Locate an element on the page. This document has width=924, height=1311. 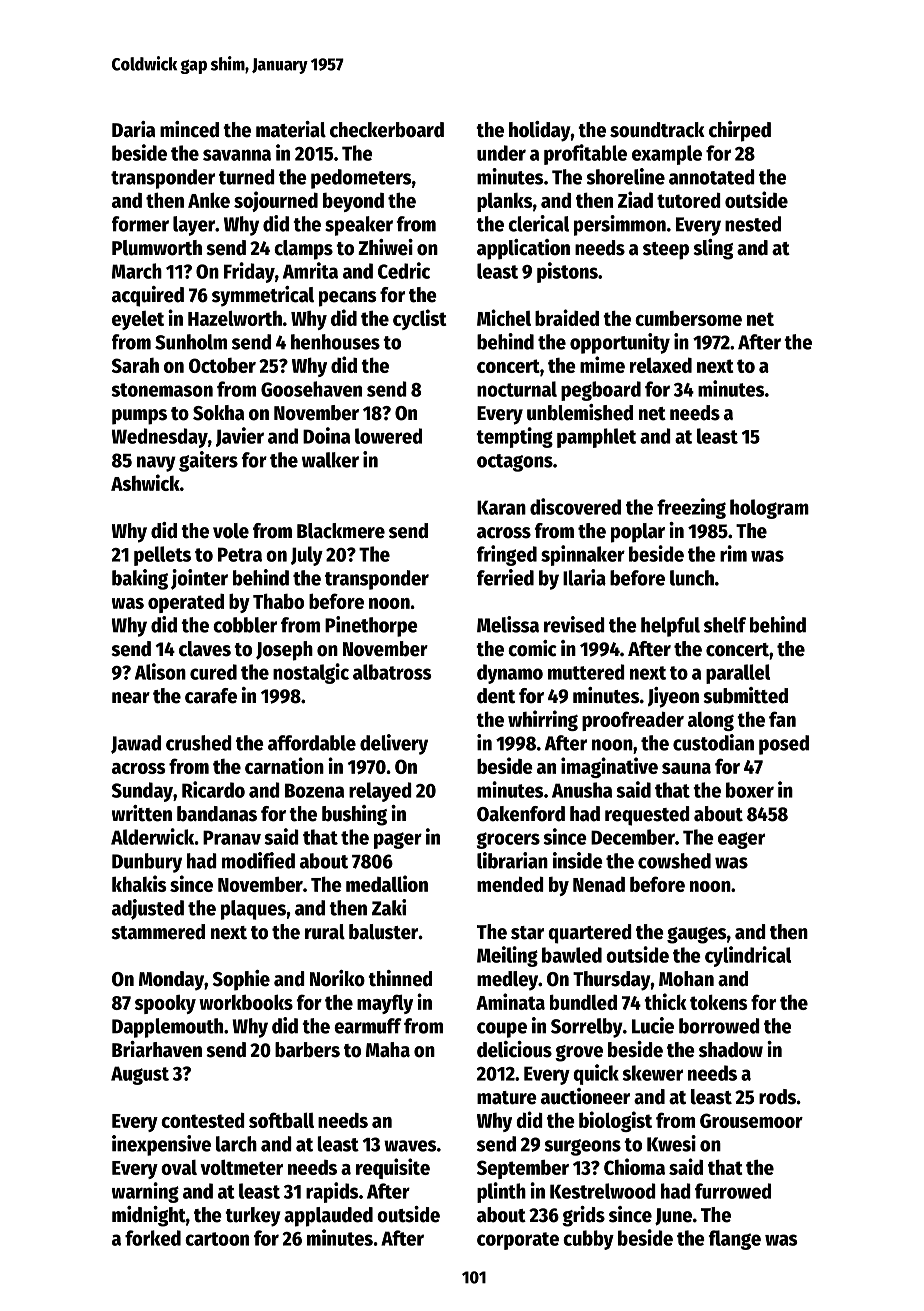
navy is located at coordinates (156, 464).
